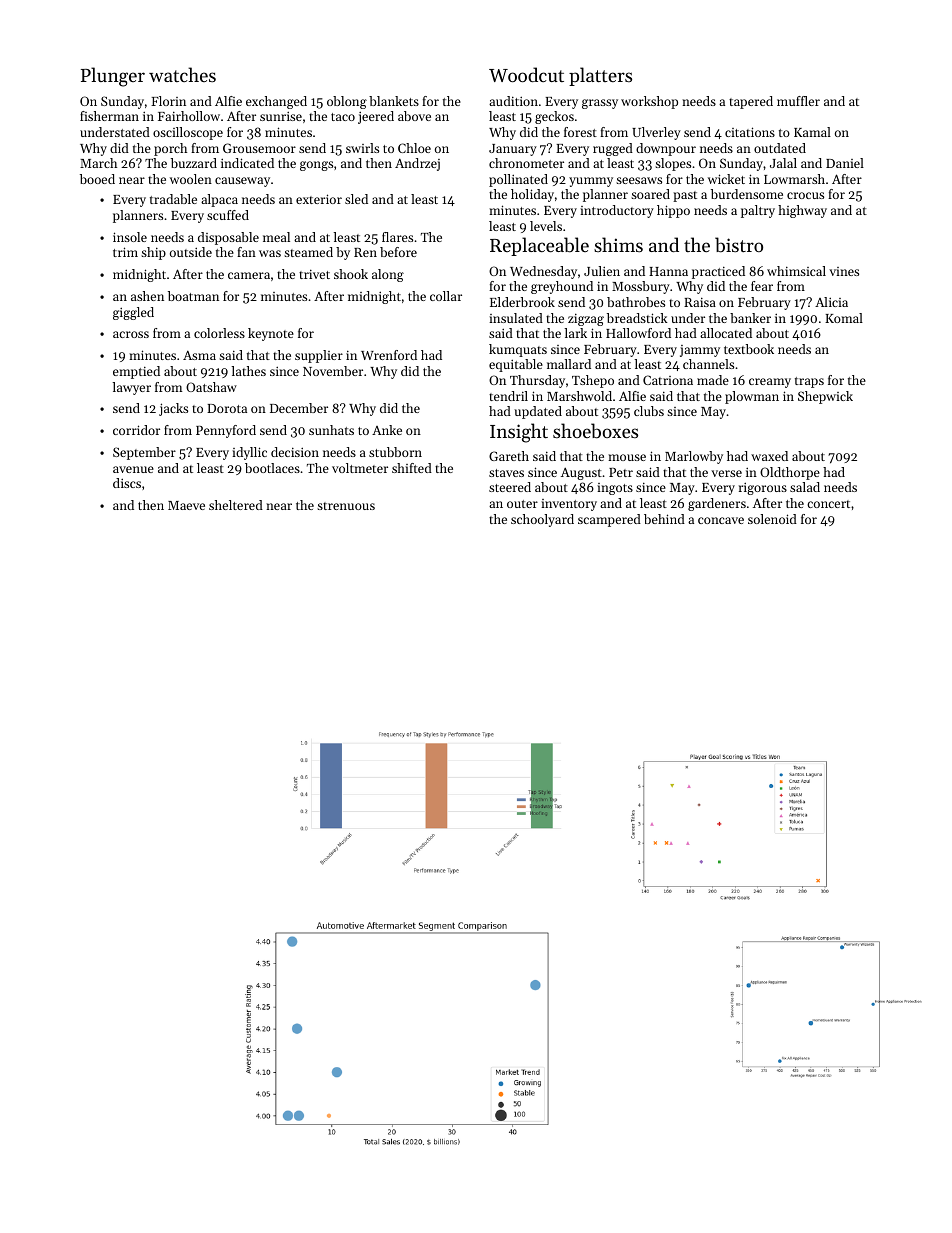 Image resolution: width=952 pixels, height=1233 pixels. What do you see at coordinates (542, 520) in the screenshot?
I see `schoolyard` at bounding box center [542, 520].
